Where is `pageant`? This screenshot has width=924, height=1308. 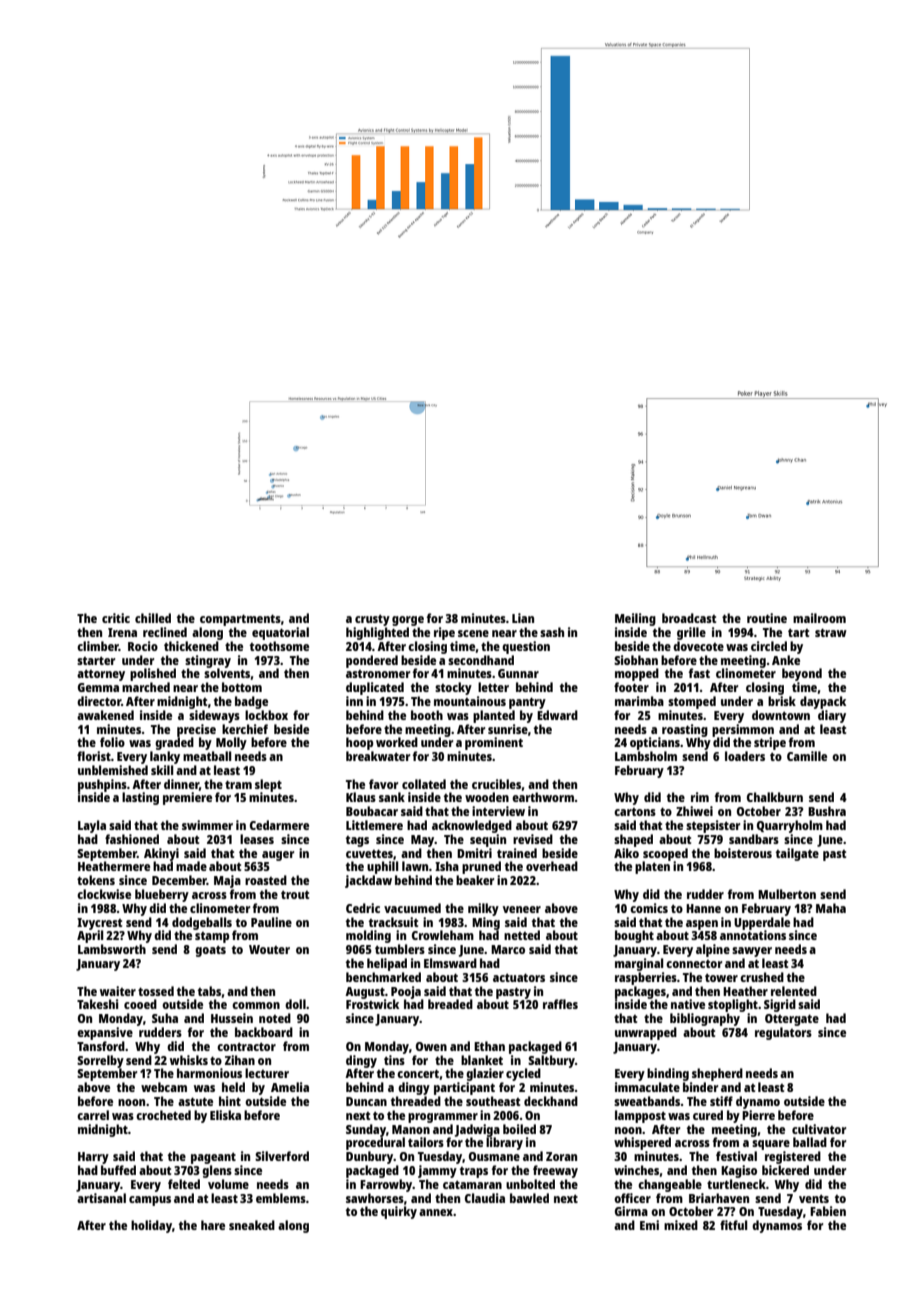 pageant is located at coordinates (213, 1158).
